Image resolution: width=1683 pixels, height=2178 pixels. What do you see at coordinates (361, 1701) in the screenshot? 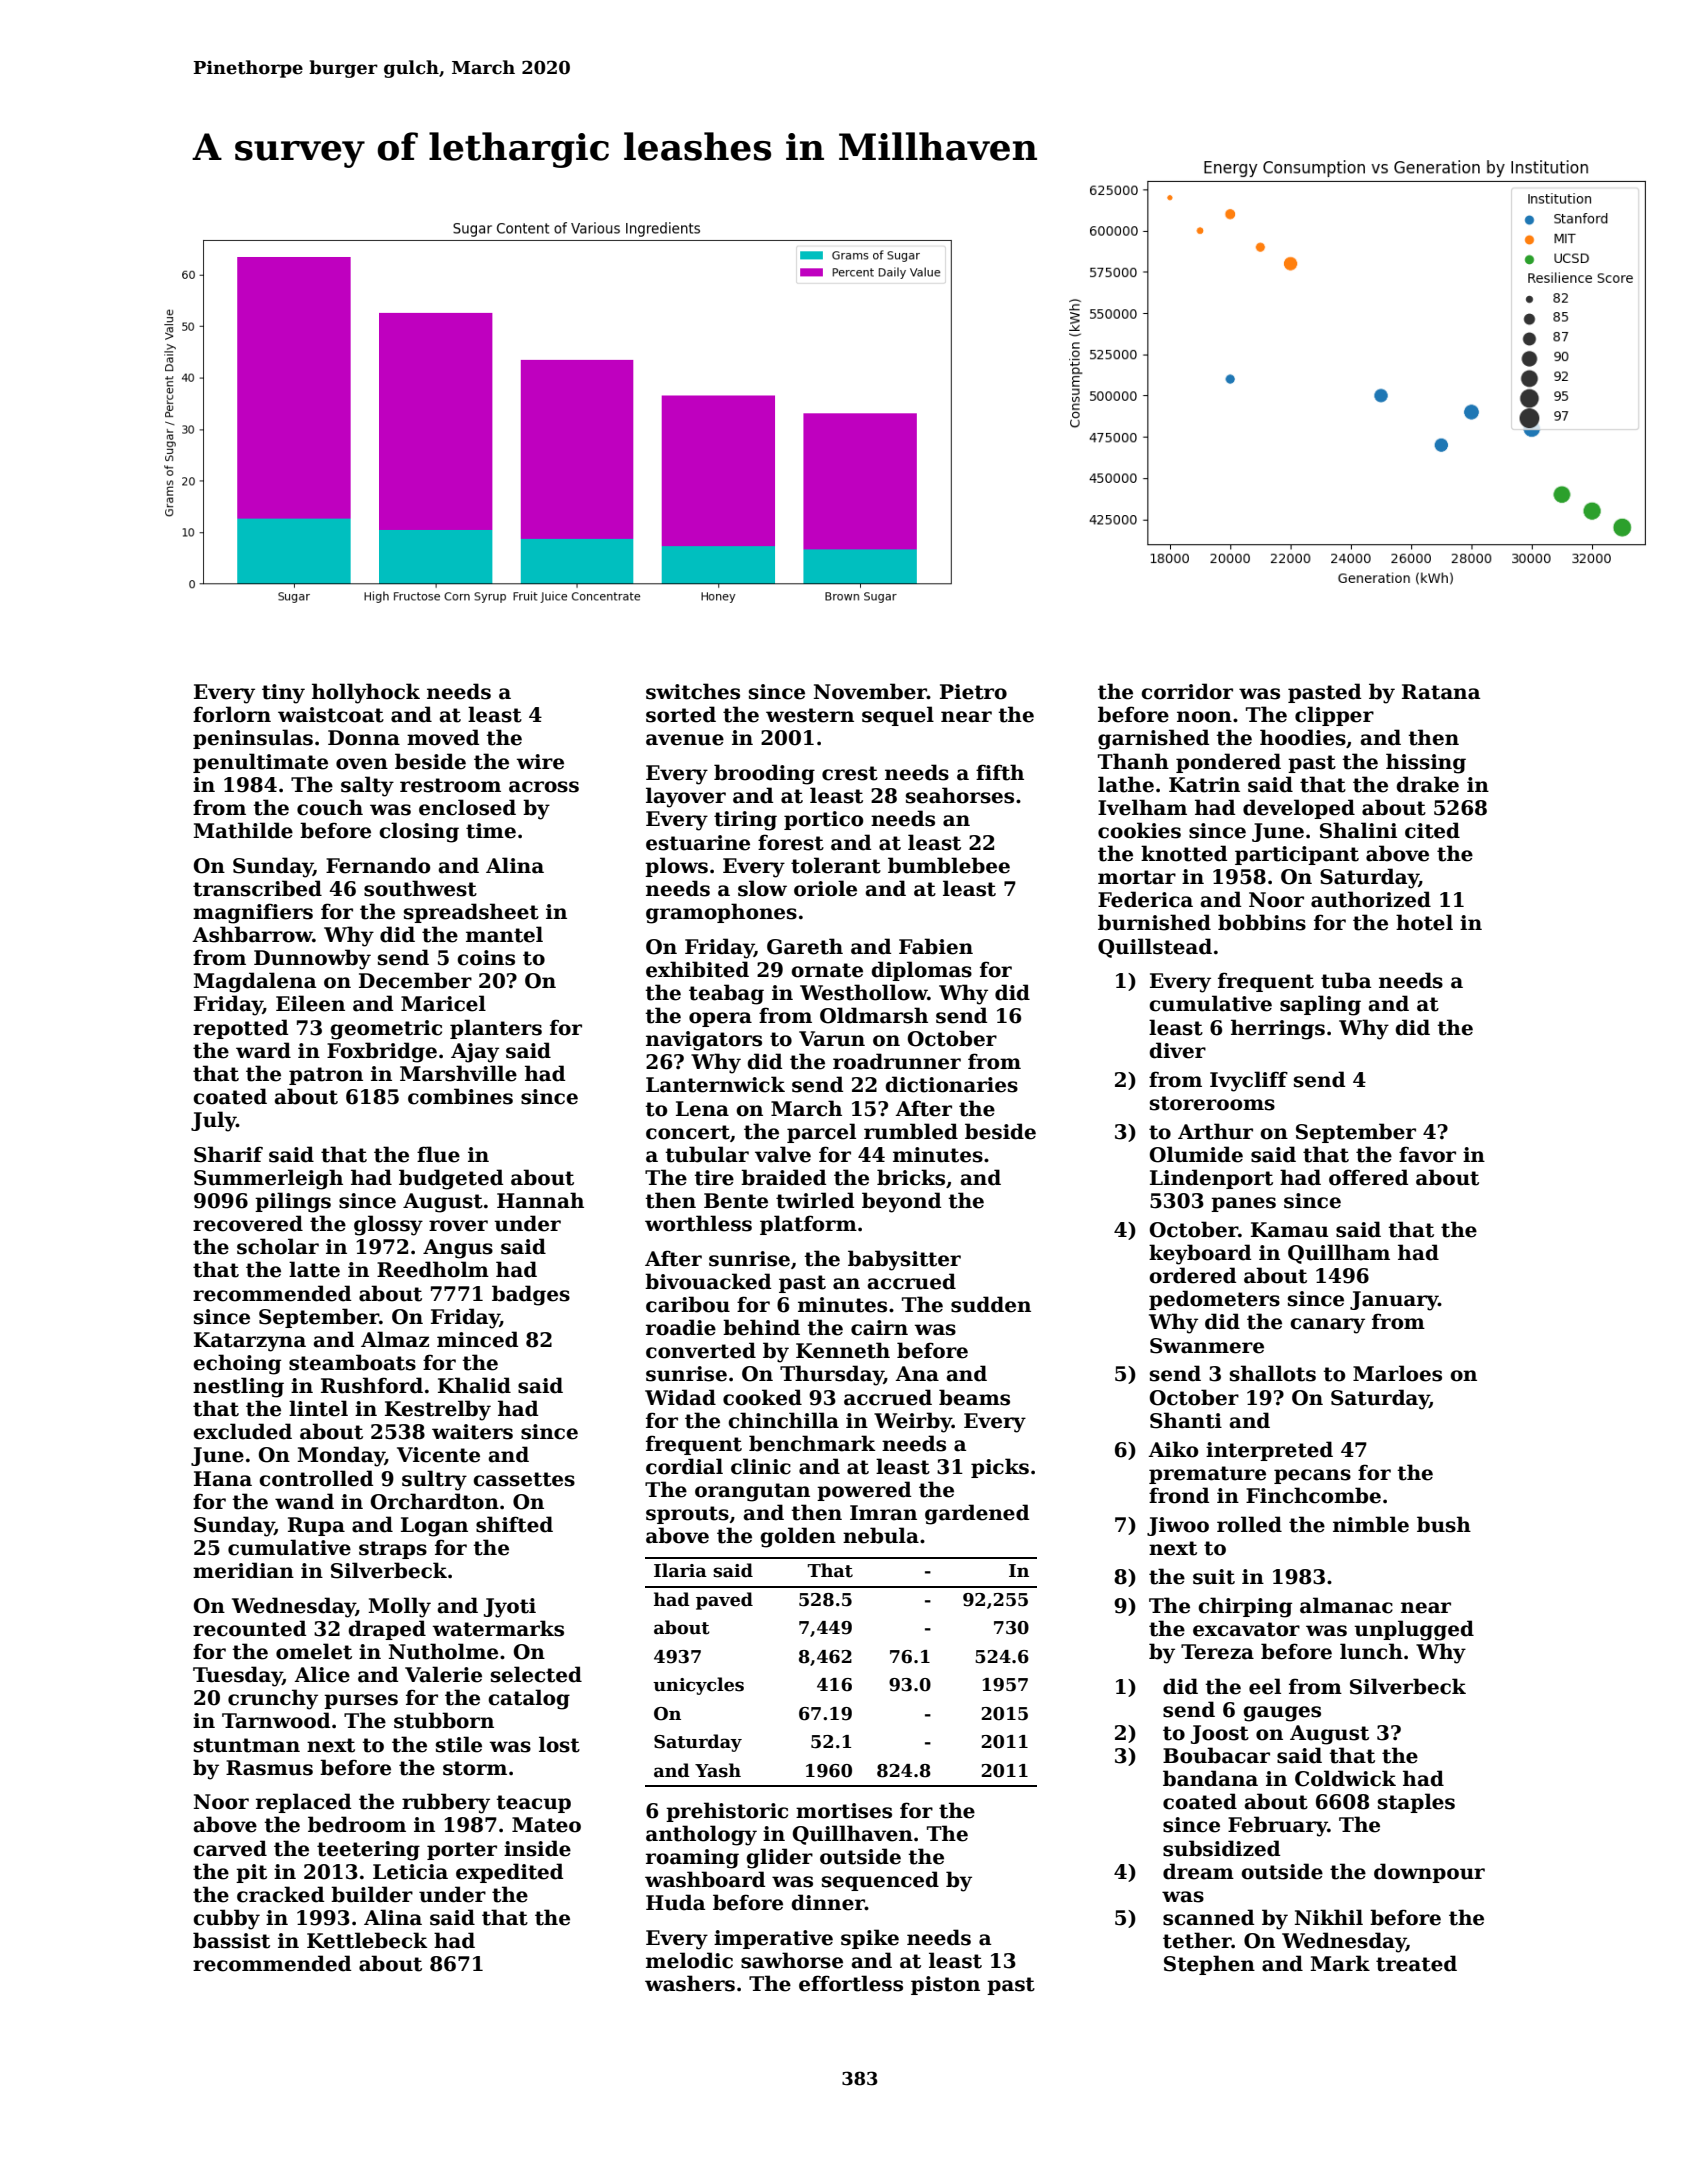
I see `purses` at bounding box center [361, 1701].
